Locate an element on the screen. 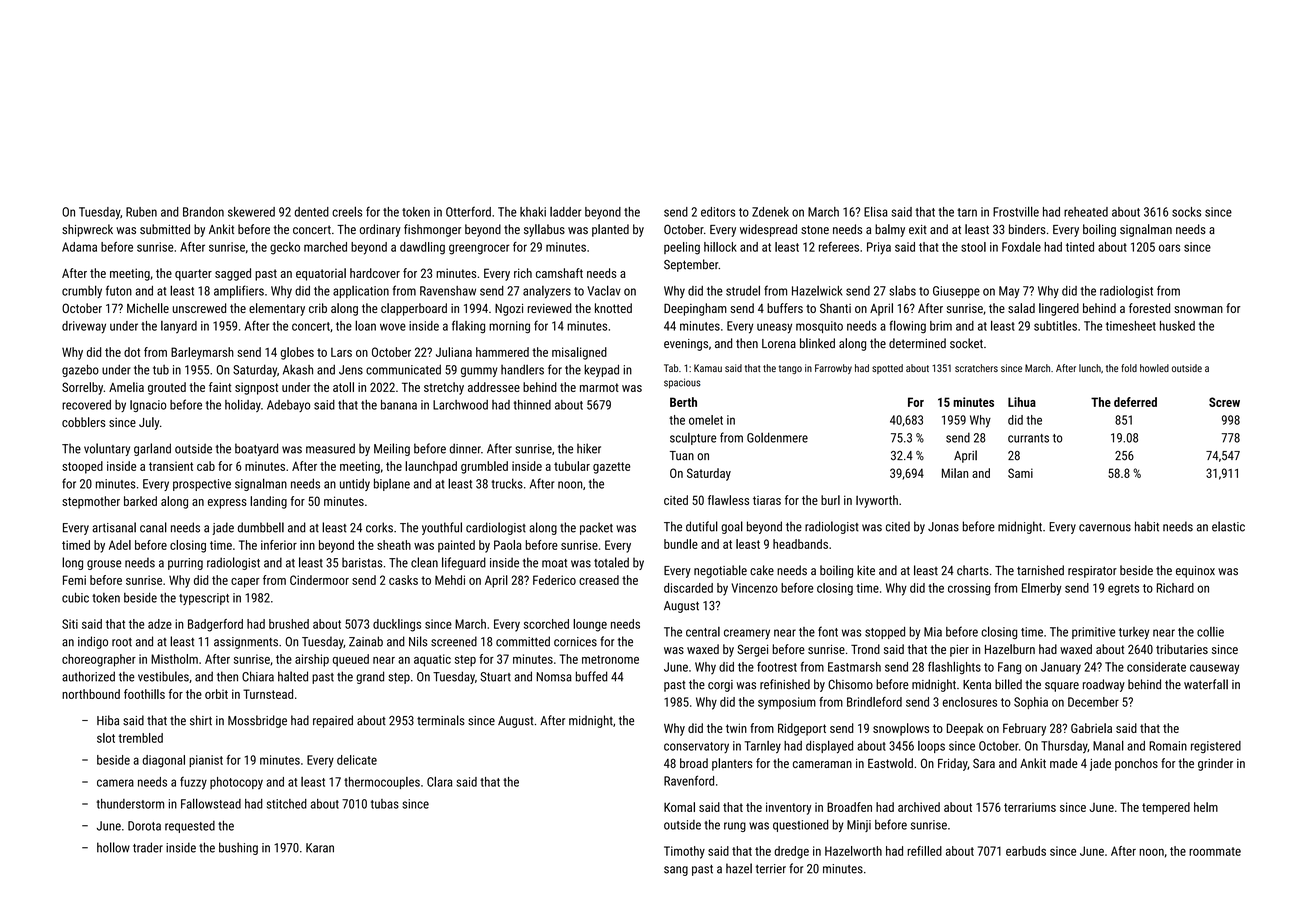  bundle is located at coordinates (681, 544).
